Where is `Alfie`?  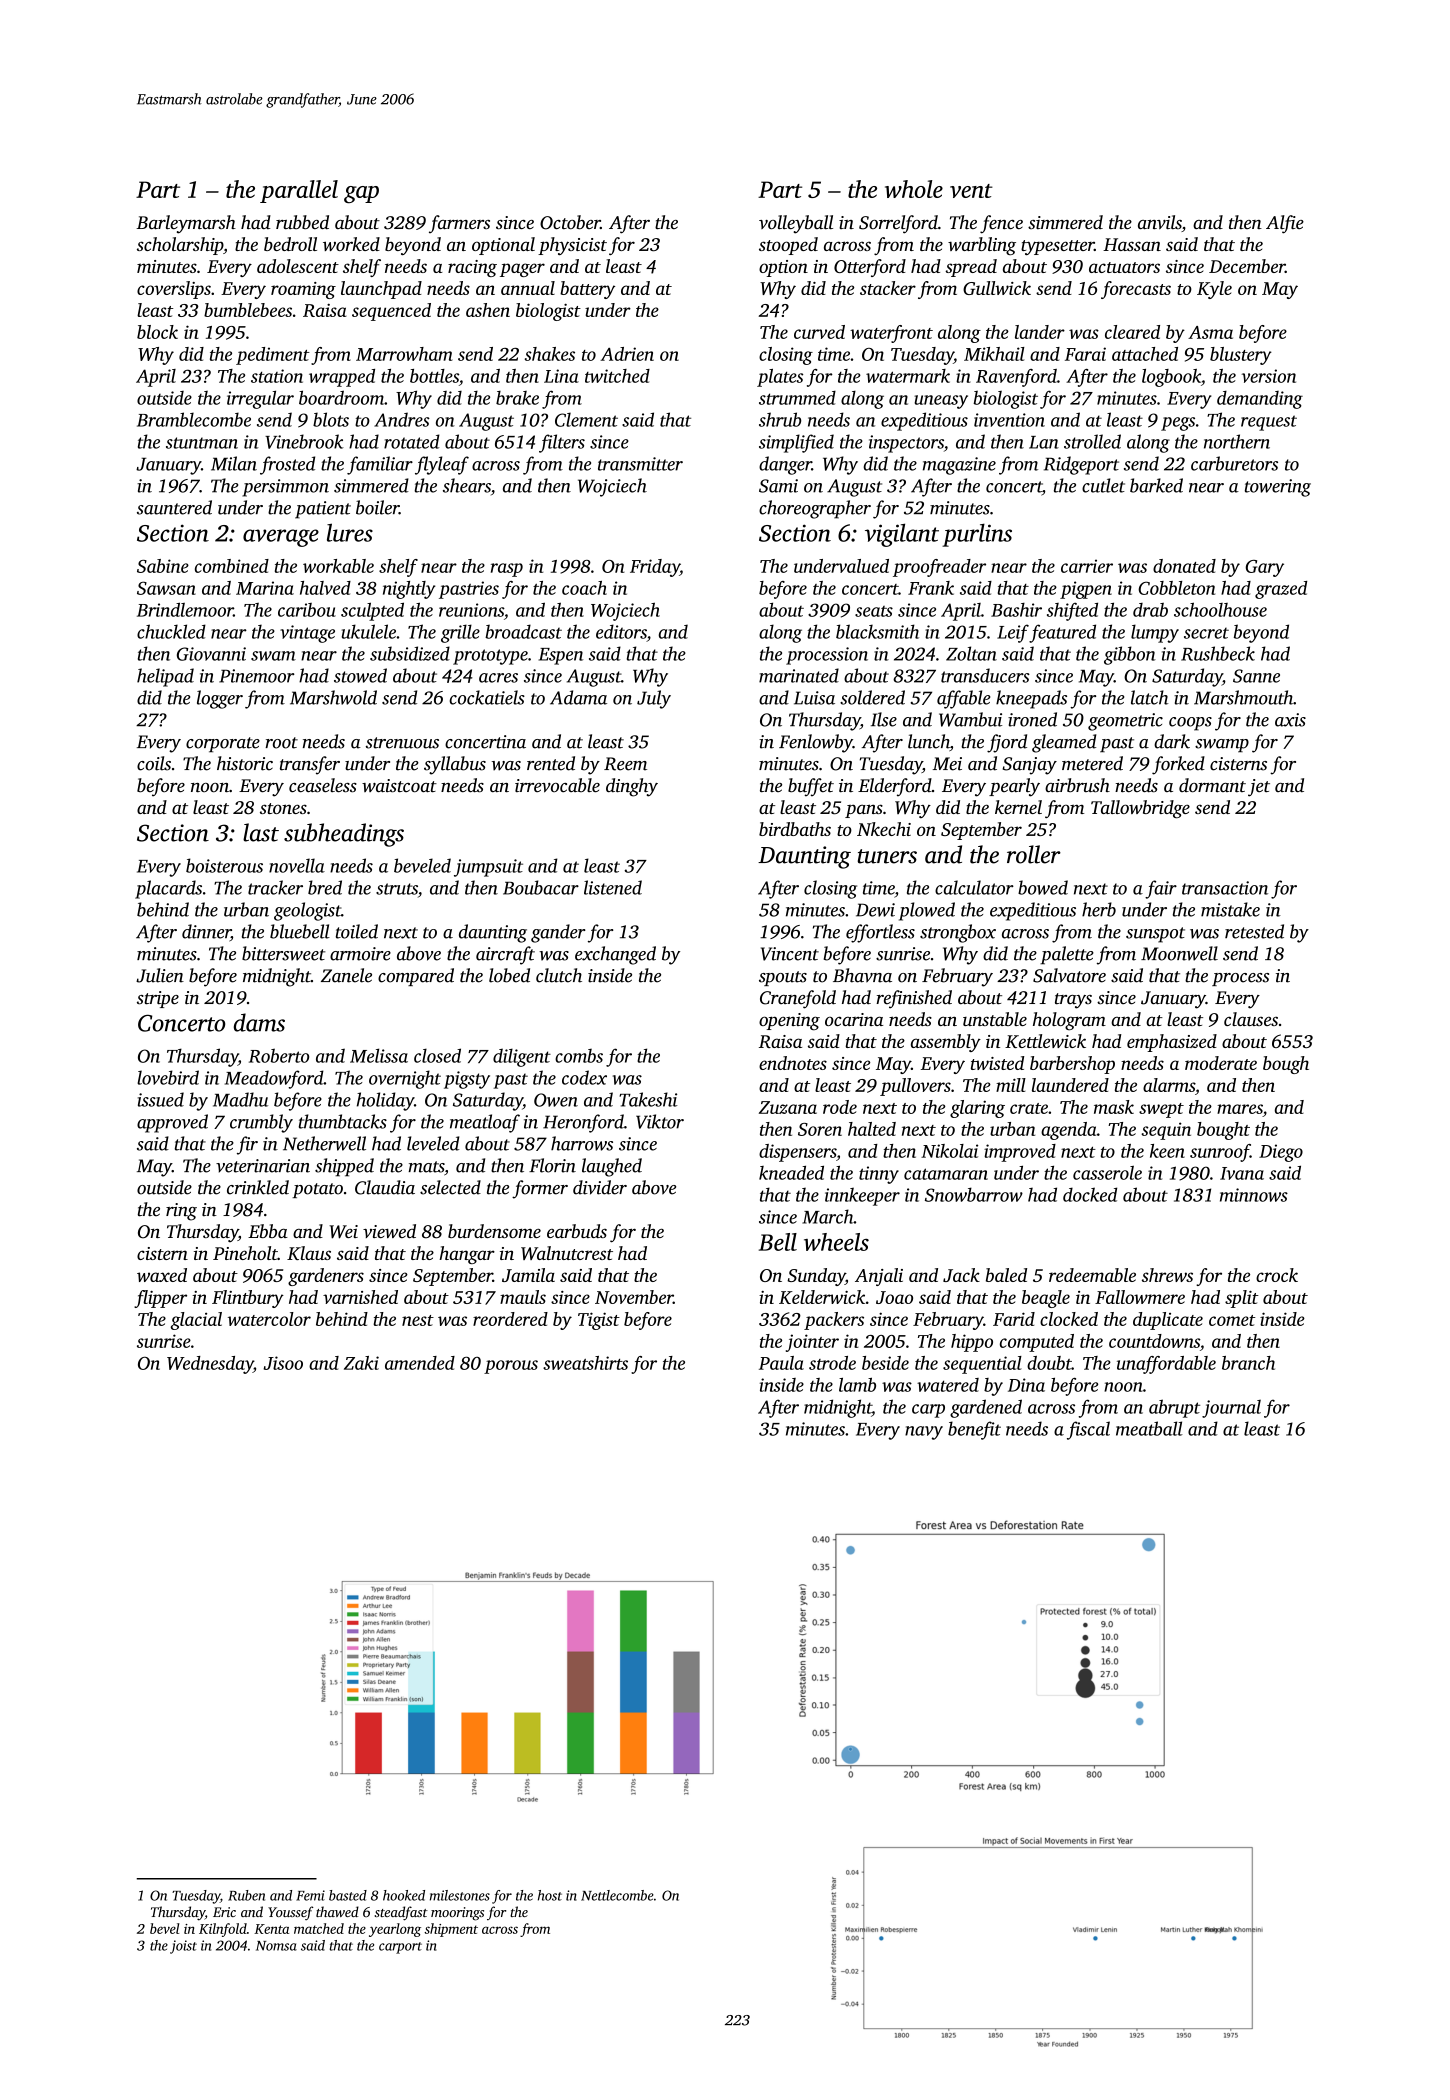
Alfie is located at coordinates (1285, 224).
